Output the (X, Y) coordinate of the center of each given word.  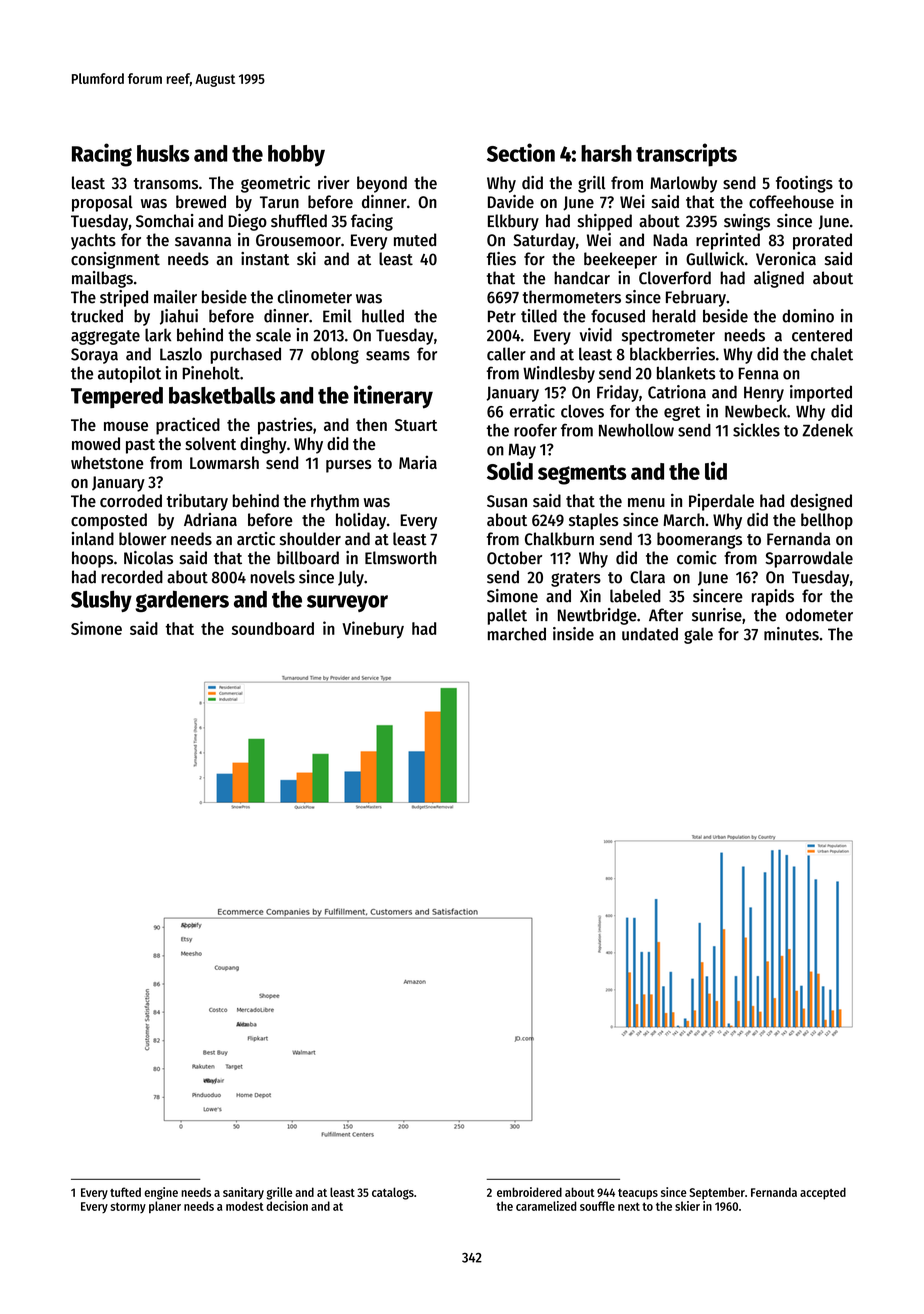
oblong (335, 355)
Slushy (101, 601)
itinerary (393, 397)
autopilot (129, 374)
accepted (823, 1193)
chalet (832, 354)
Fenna (758, 373)
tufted (125, 1192)
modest (245, 1206)
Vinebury (373, 630)
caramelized (546, 1206)
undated (650, 634)
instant (265, 259)
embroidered (529, 1192)
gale (698, 635)
